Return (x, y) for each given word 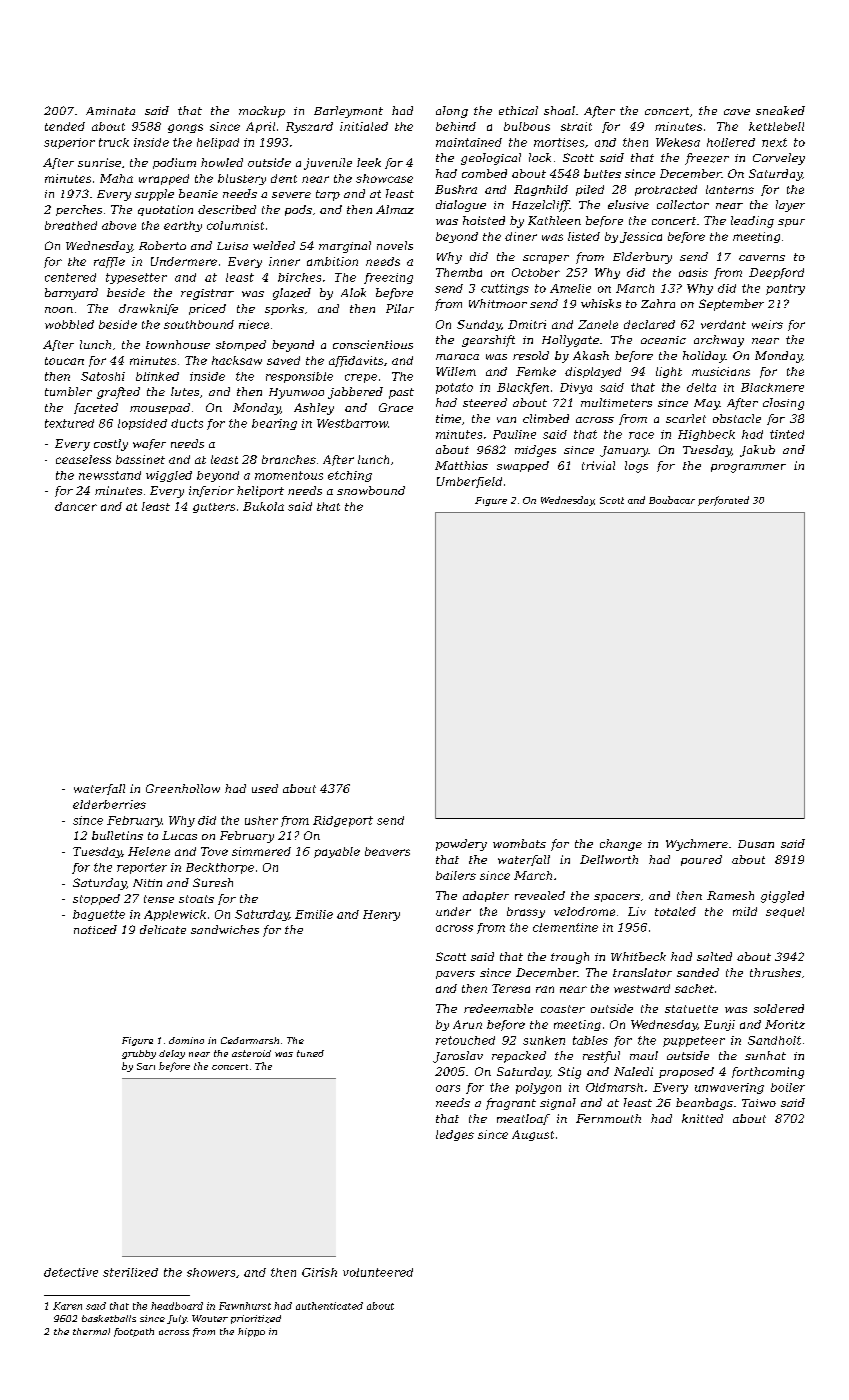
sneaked (780, 110)
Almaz (395, 209)
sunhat (765, 1055)
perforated (723, 501)
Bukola (263, 506)
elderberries (109, 804)
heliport (260, 491)
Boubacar (672, 500)
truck (114, 142)
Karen (67, 1306)
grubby (139, 1054)
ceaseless (83, 459)
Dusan (756, 844)
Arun (467, 1024)
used (265, 788)
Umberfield (469, 482)
